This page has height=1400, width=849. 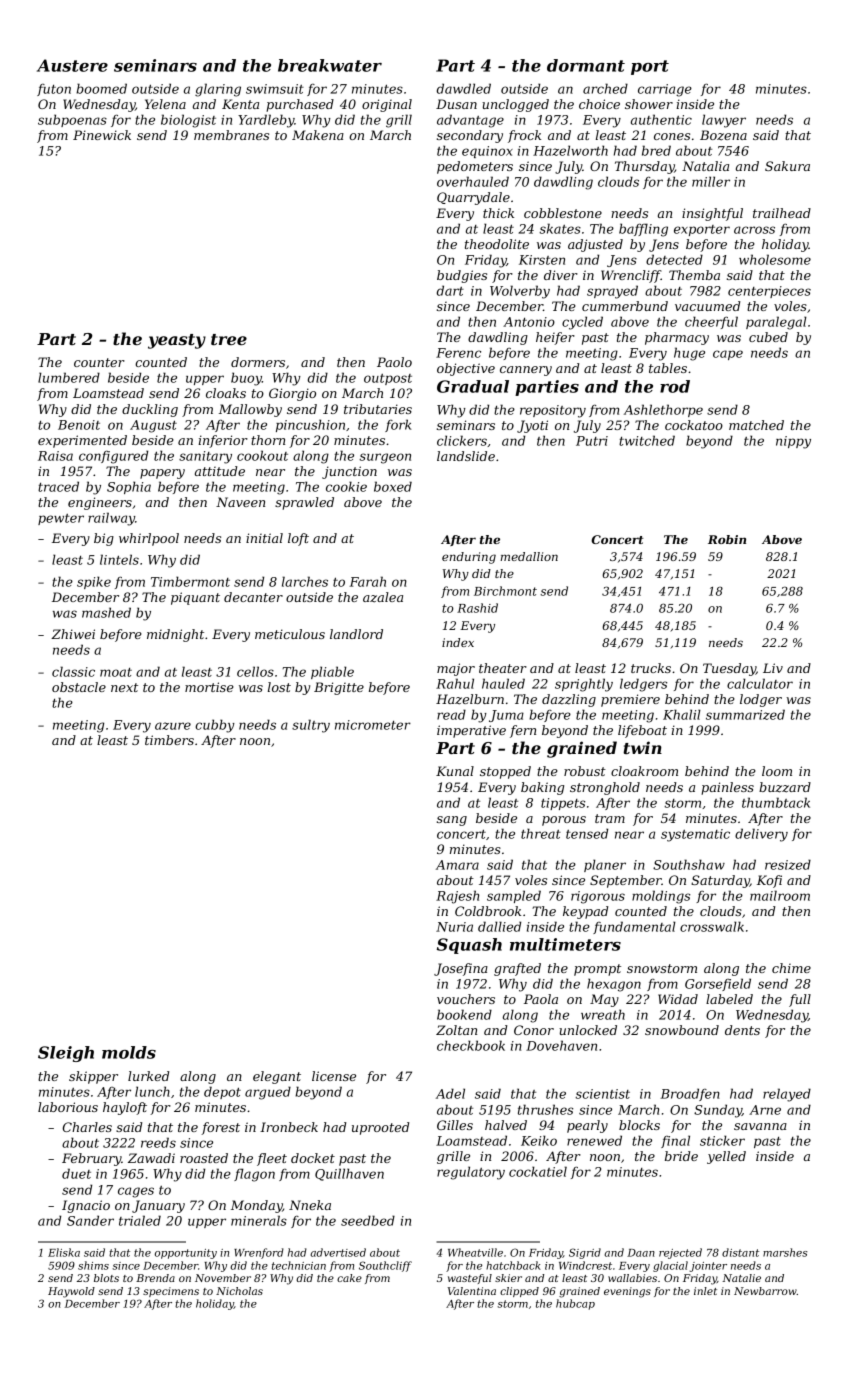 I want to click on glaring, so click(x=218, y=90).
